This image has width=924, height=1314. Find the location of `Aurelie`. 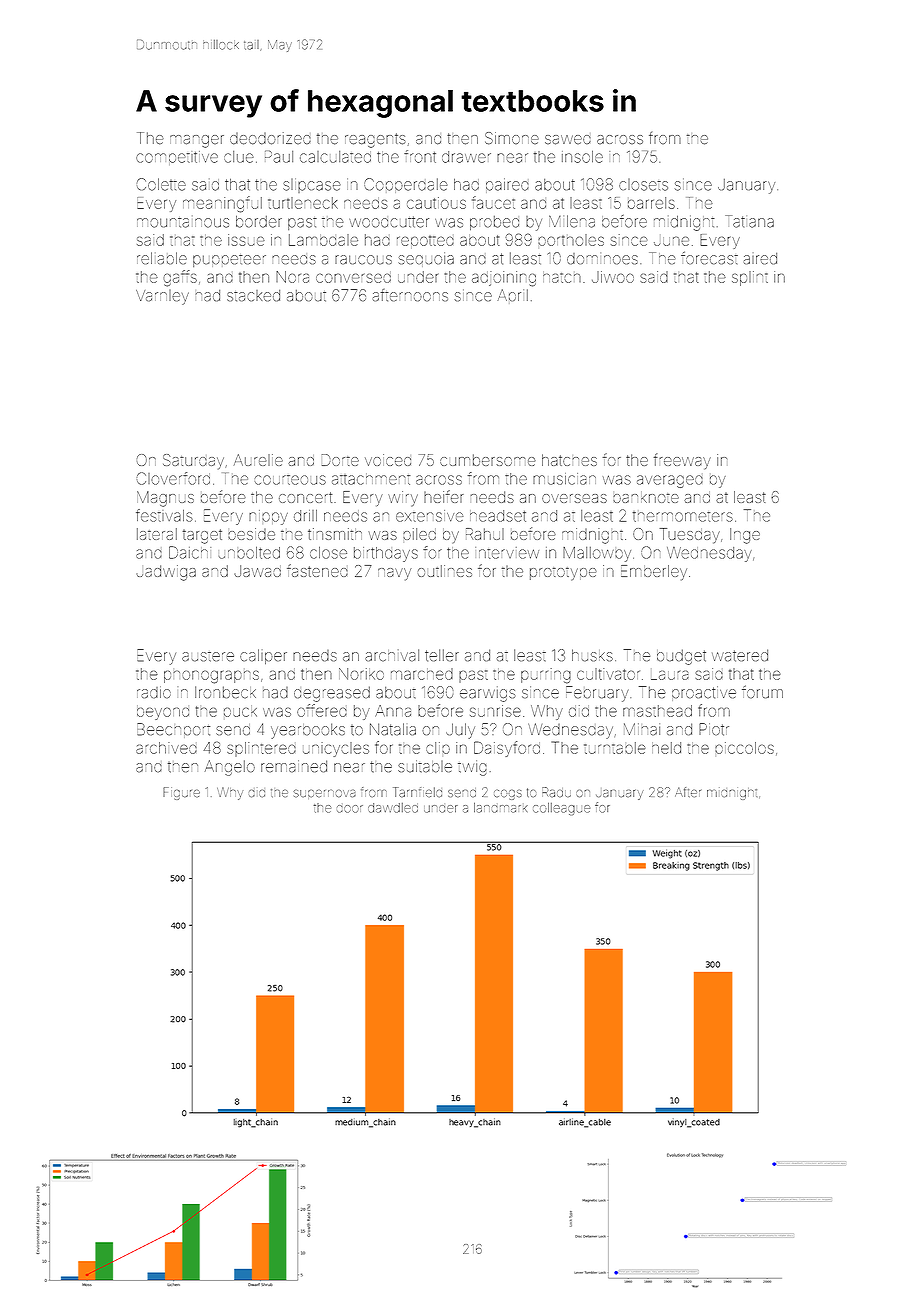

Aurelie is located at coordinates (258, 460).
